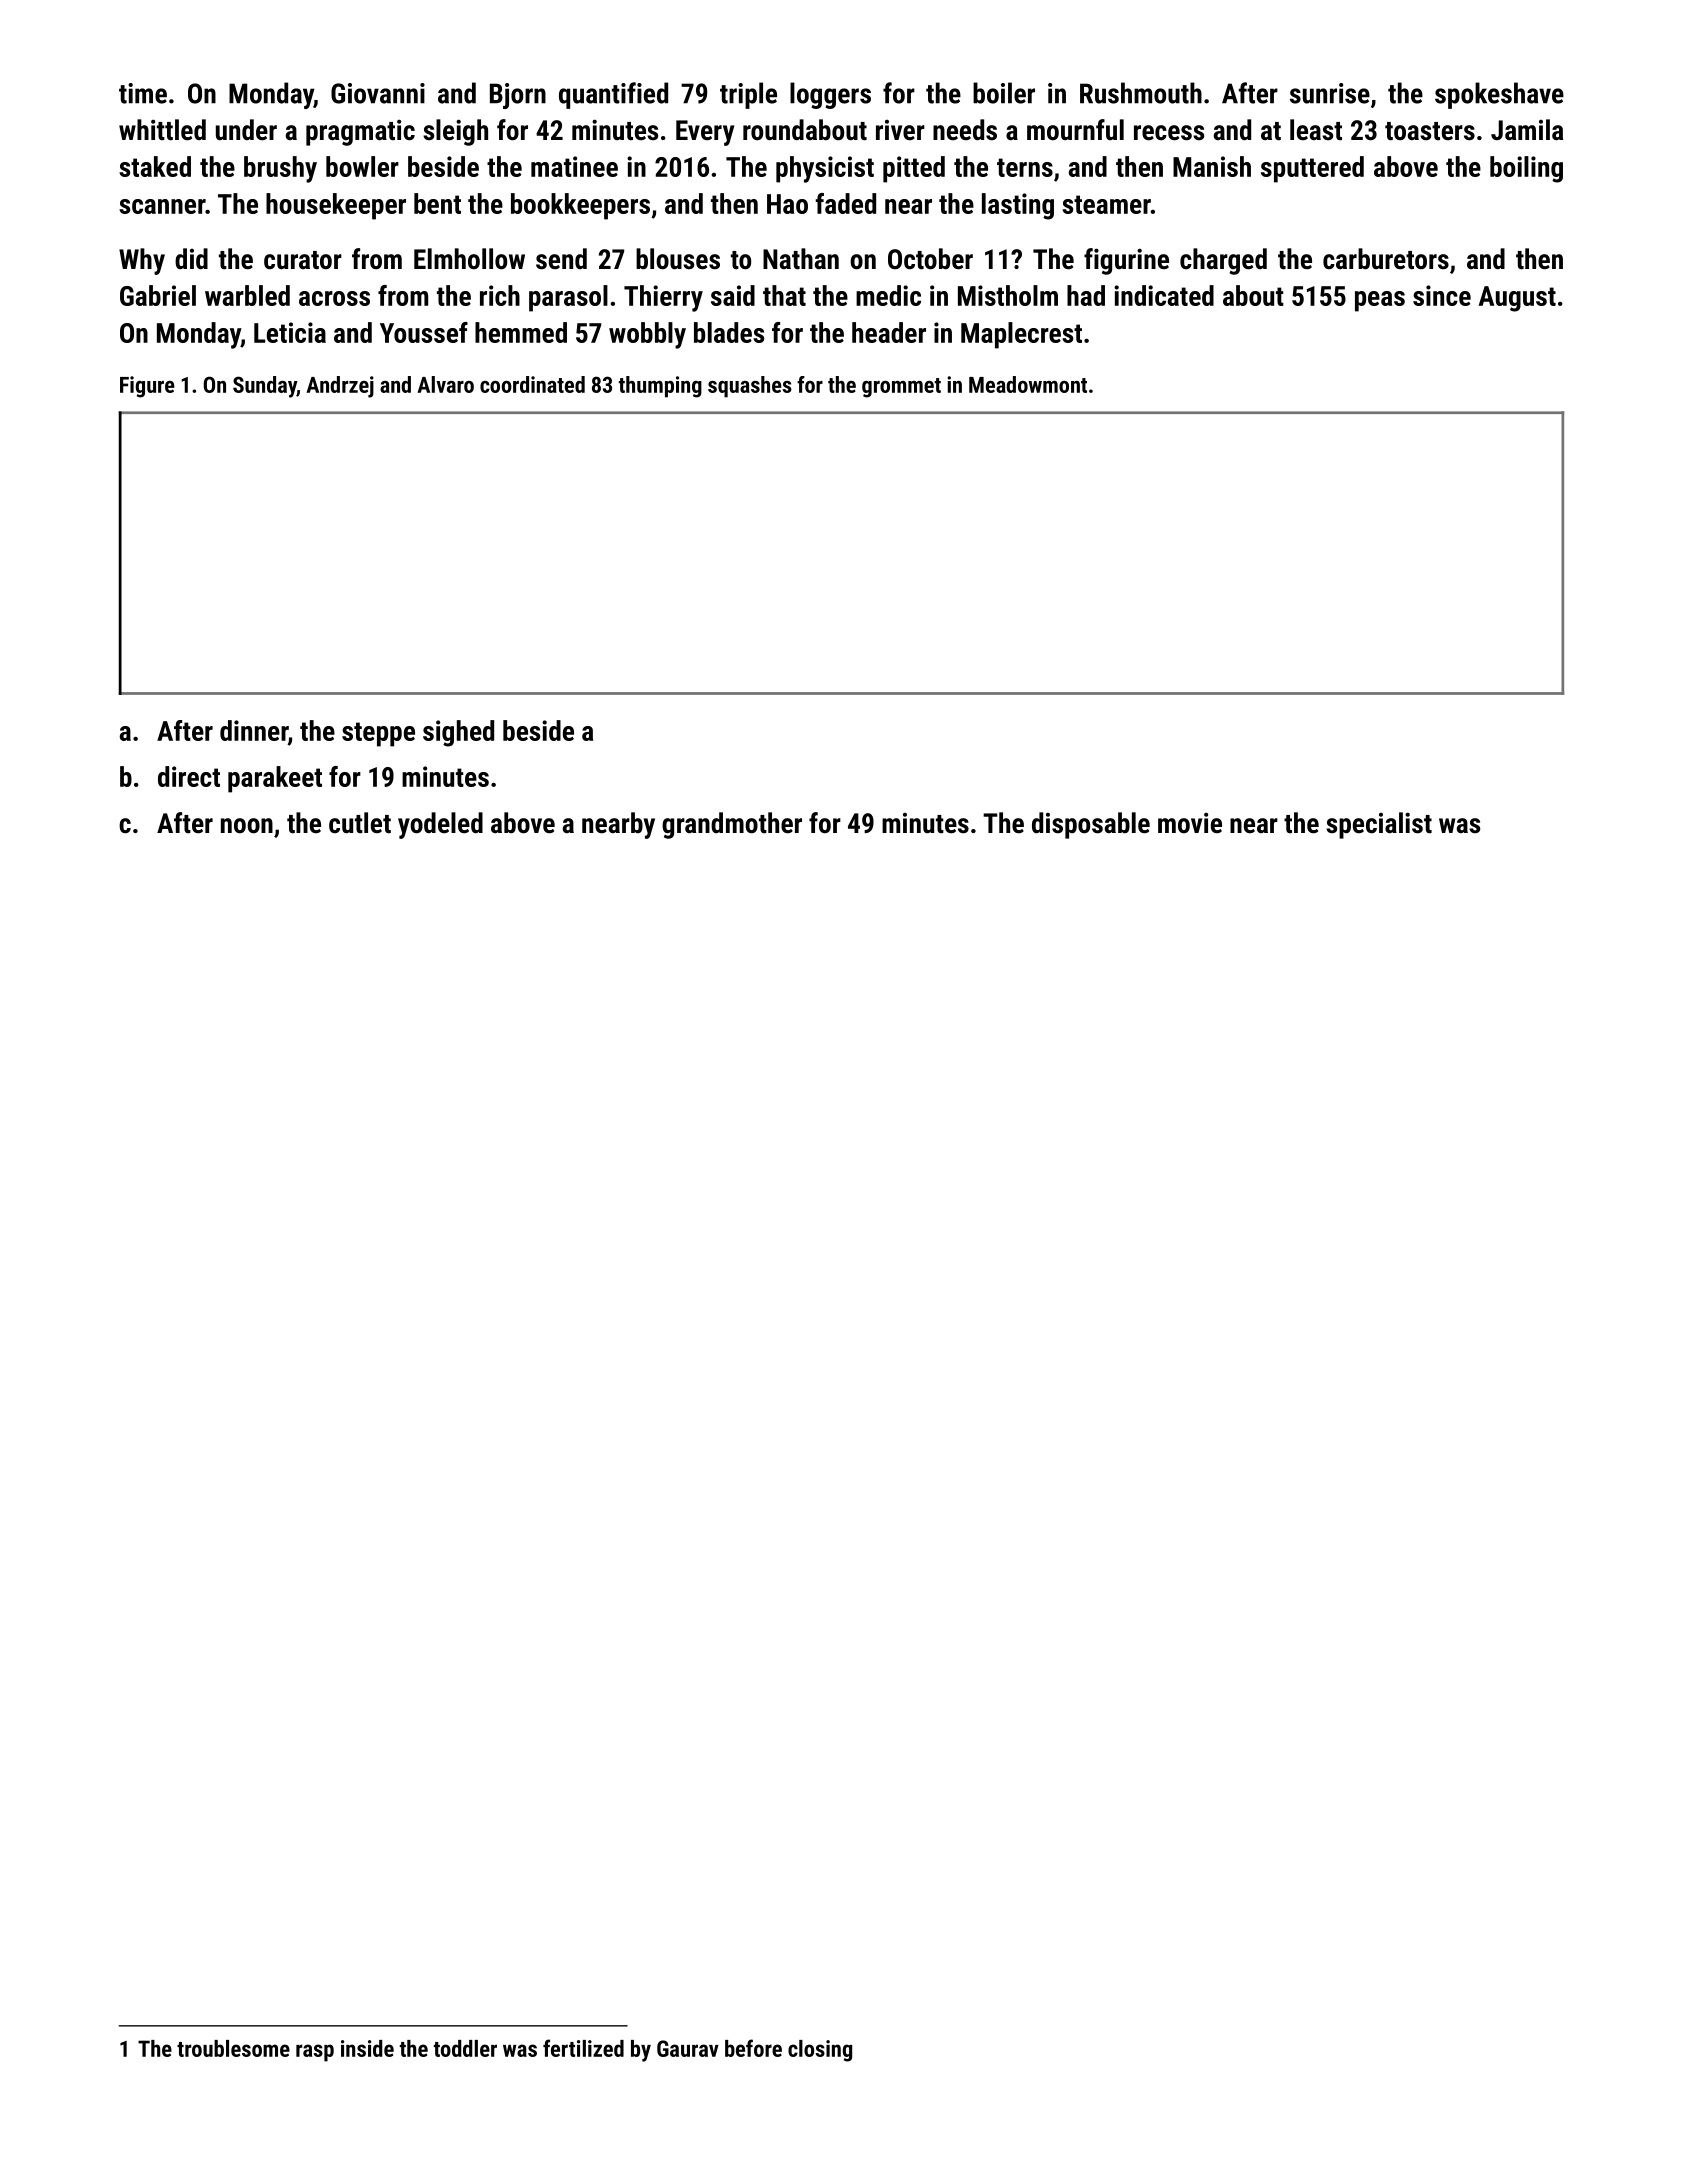 This screenshot has height=2178, width=1683. What do you see at coordinates (914, 169) in the screenshot?
I see `pitted` at bounding box center [914, 169].
